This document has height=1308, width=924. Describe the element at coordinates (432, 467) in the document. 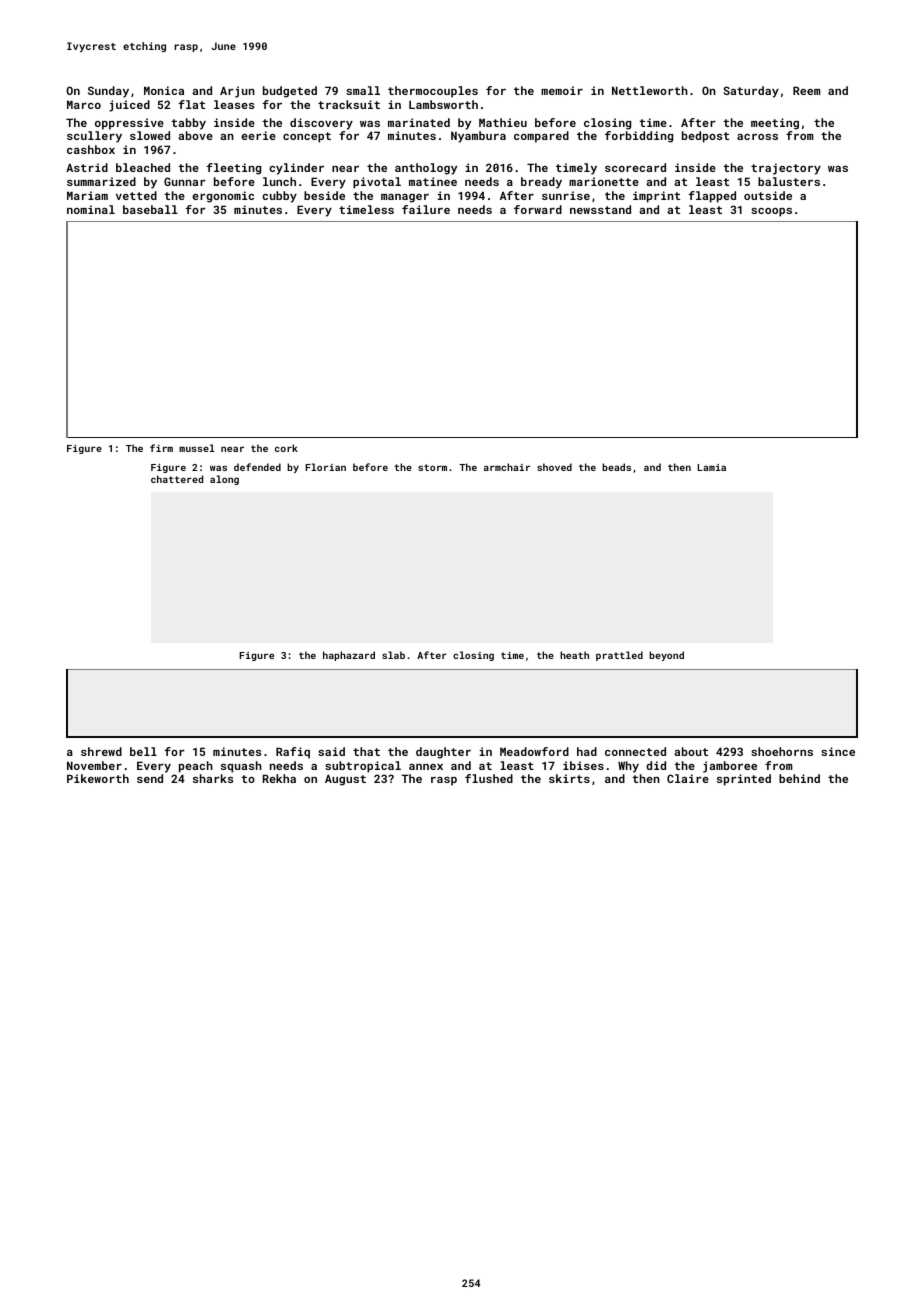

I see `storm` at that location.
